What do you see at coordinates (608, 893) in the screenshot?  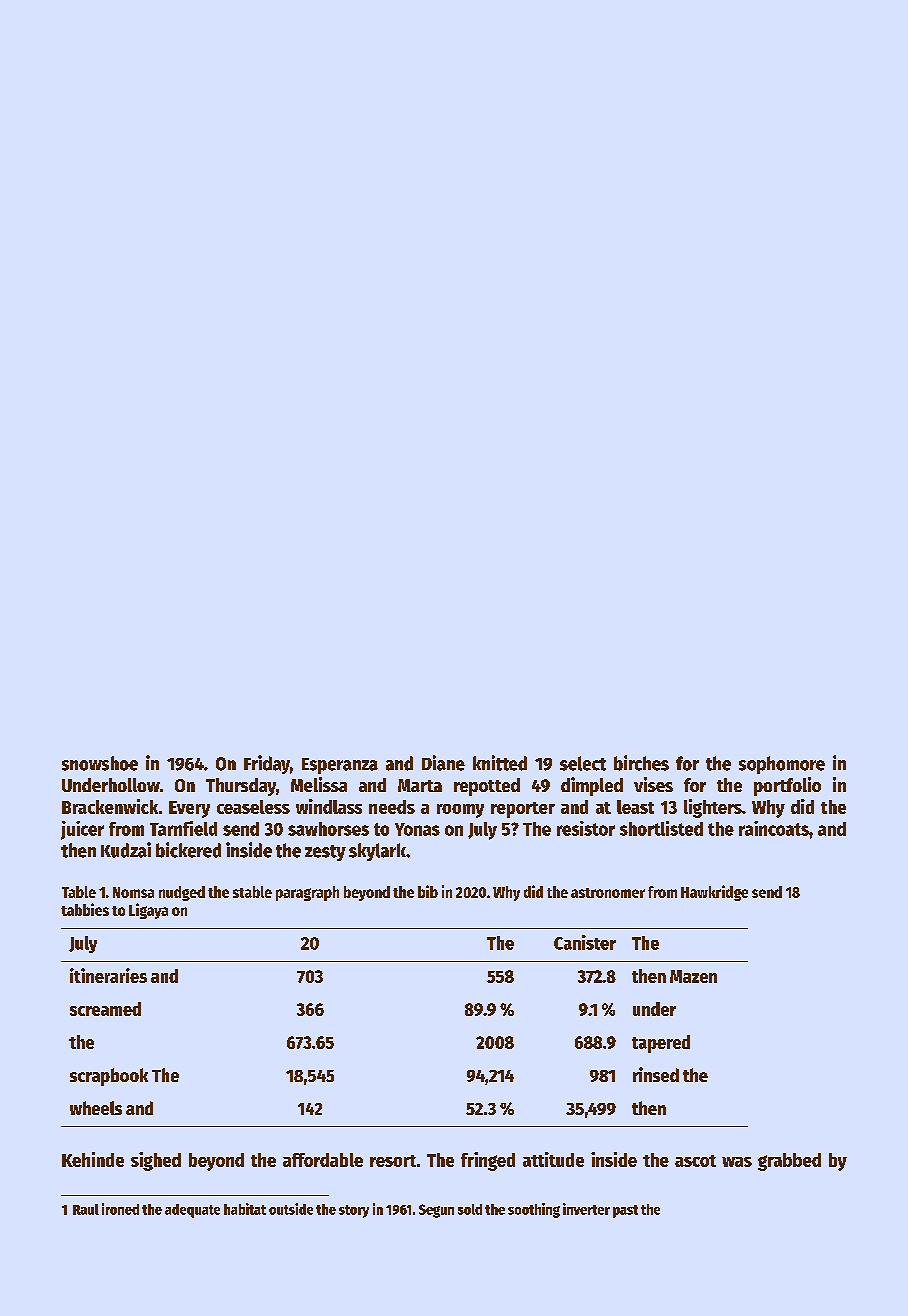 I see `astronomer` at bounding box center [608, 893].
